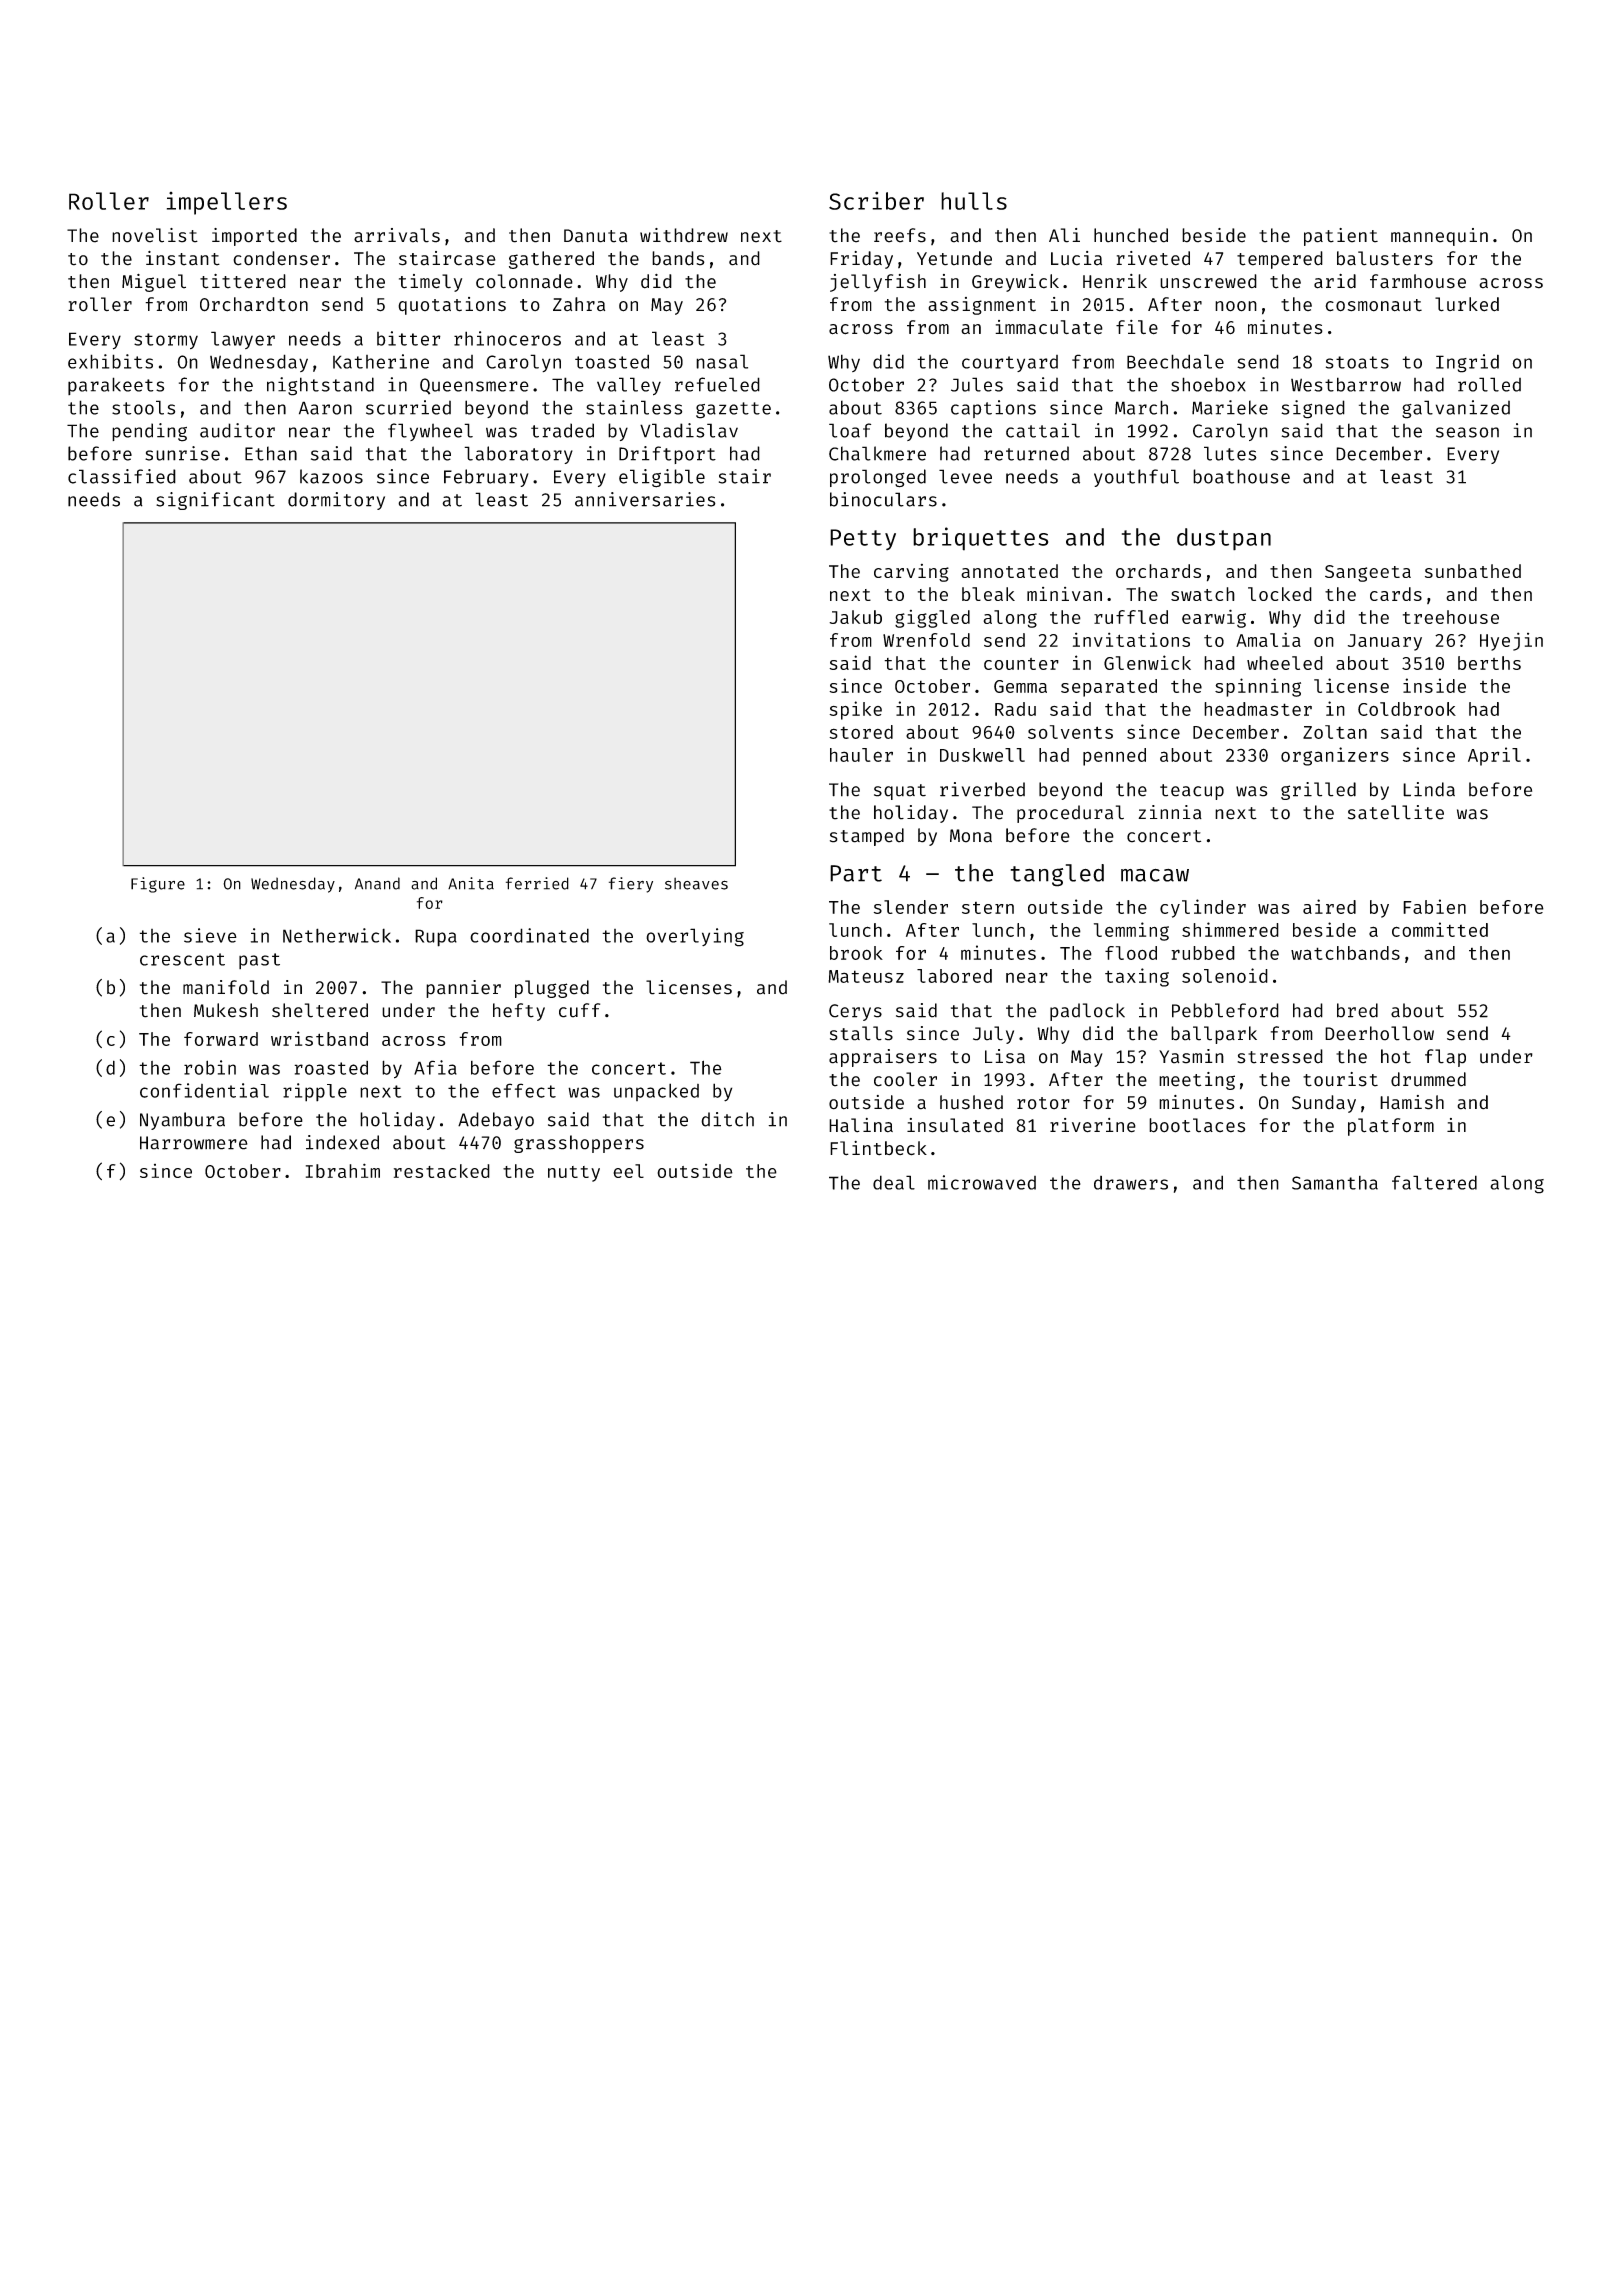  Describe the element at coordinates (343, 1170) in the page. I see `Ibrahim` at that location.
